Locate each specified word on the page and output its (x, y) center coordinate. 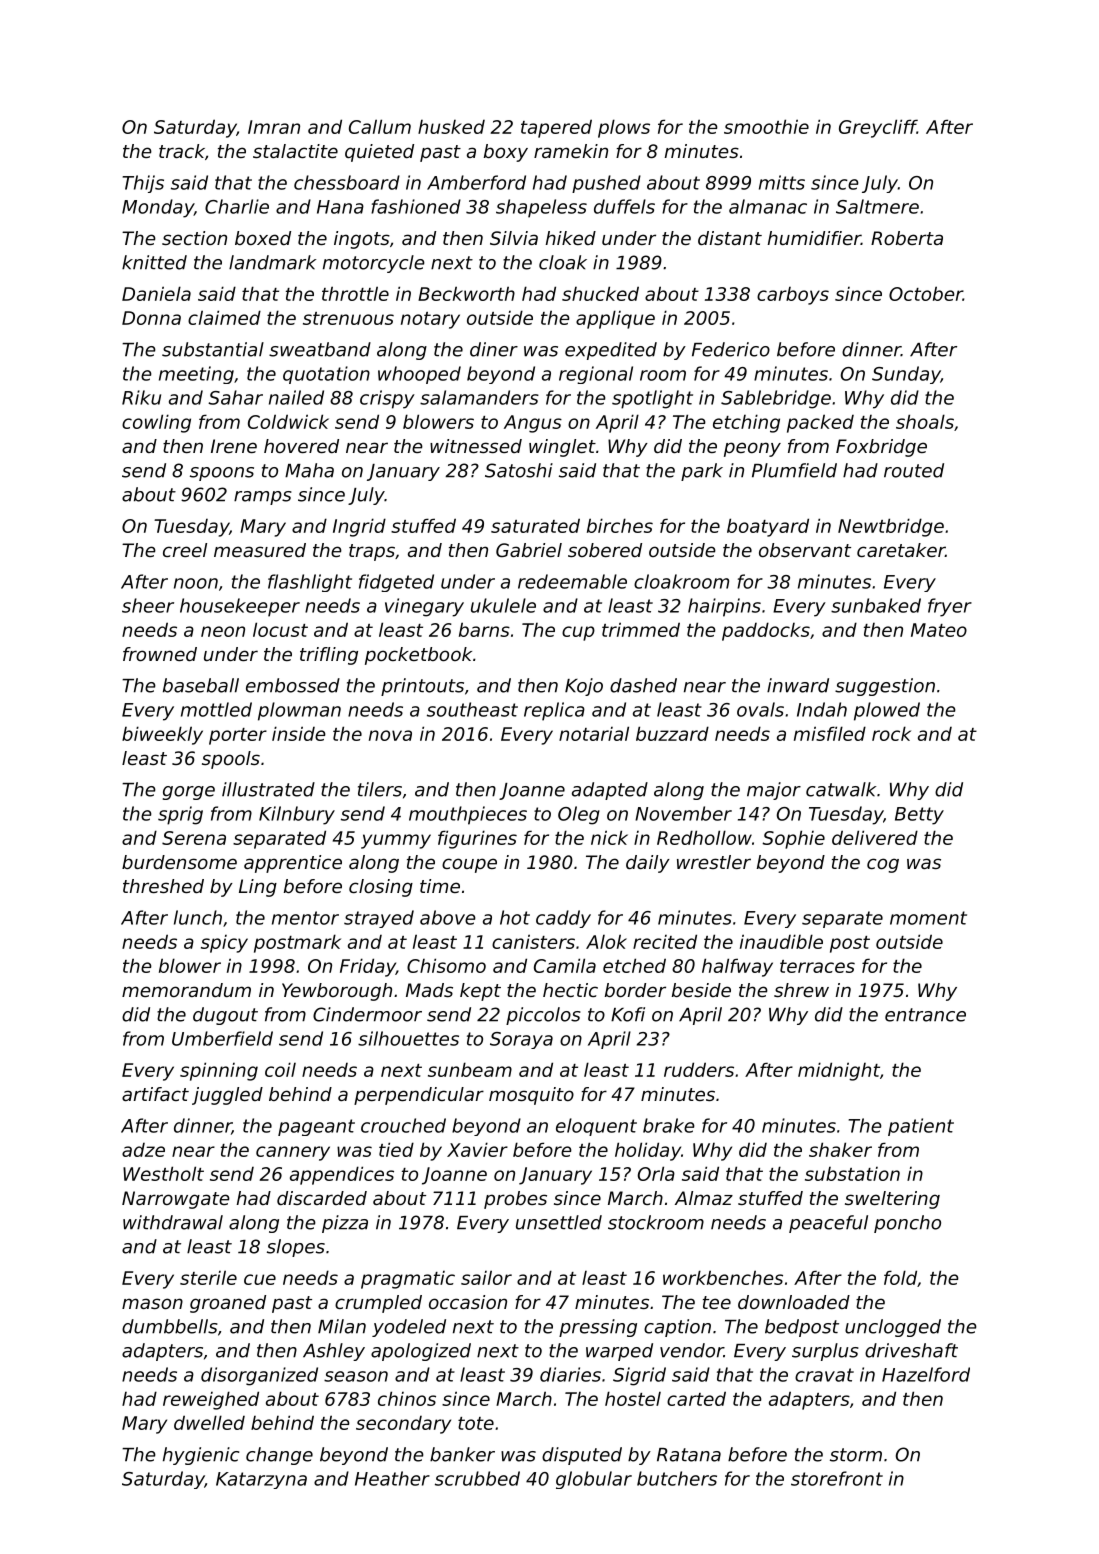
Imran (274, 127)
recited (665, 941)
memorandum (186, 990)
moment (928, 918)
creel (185, 550)
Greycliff (878, 128)
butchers (677, 1478)
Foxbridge (881, 448)
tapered (556, 128)
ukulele (503, 605)
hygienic (201, 1456)
